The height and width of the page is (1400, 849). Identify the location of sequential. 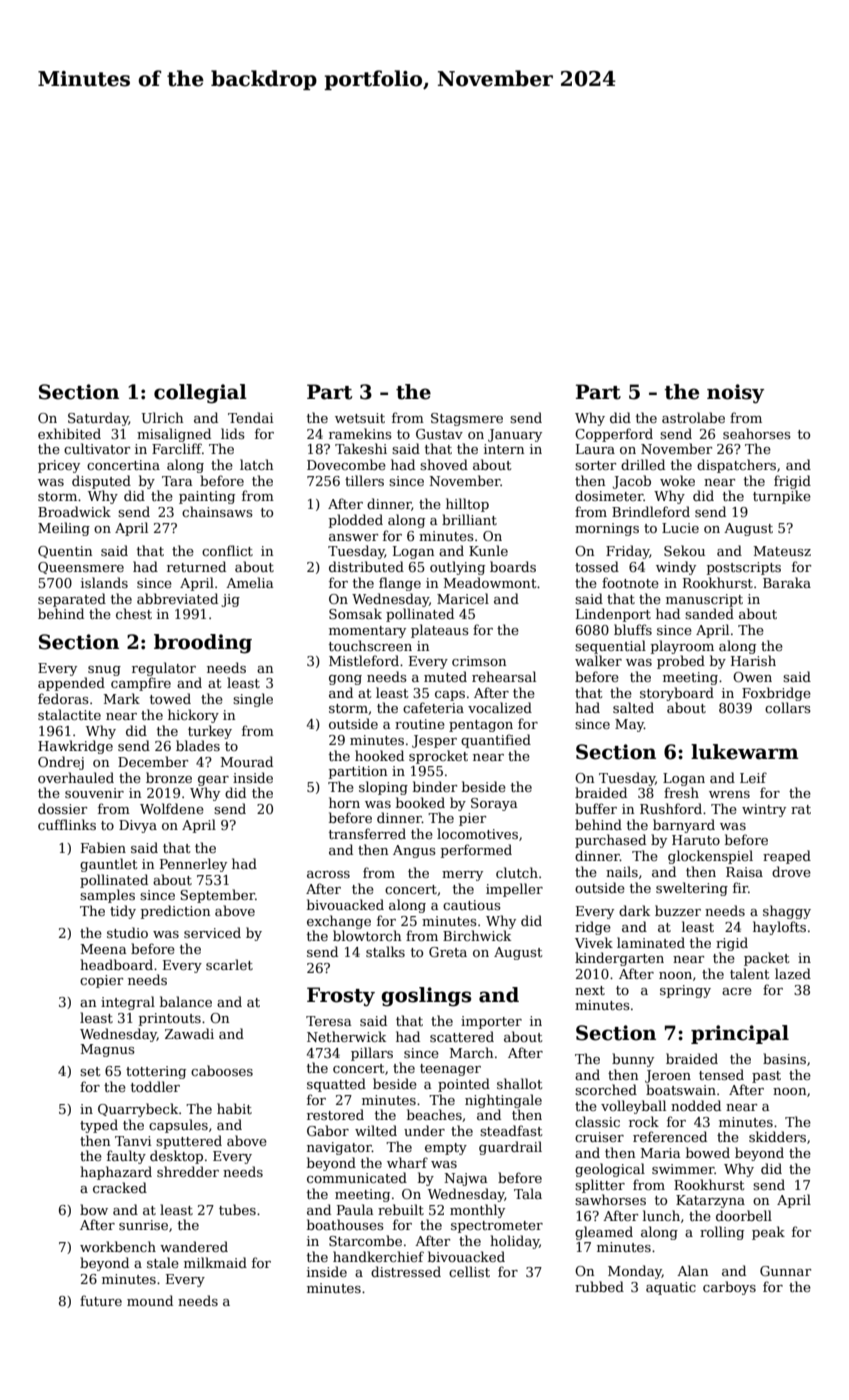
(610, 647).
